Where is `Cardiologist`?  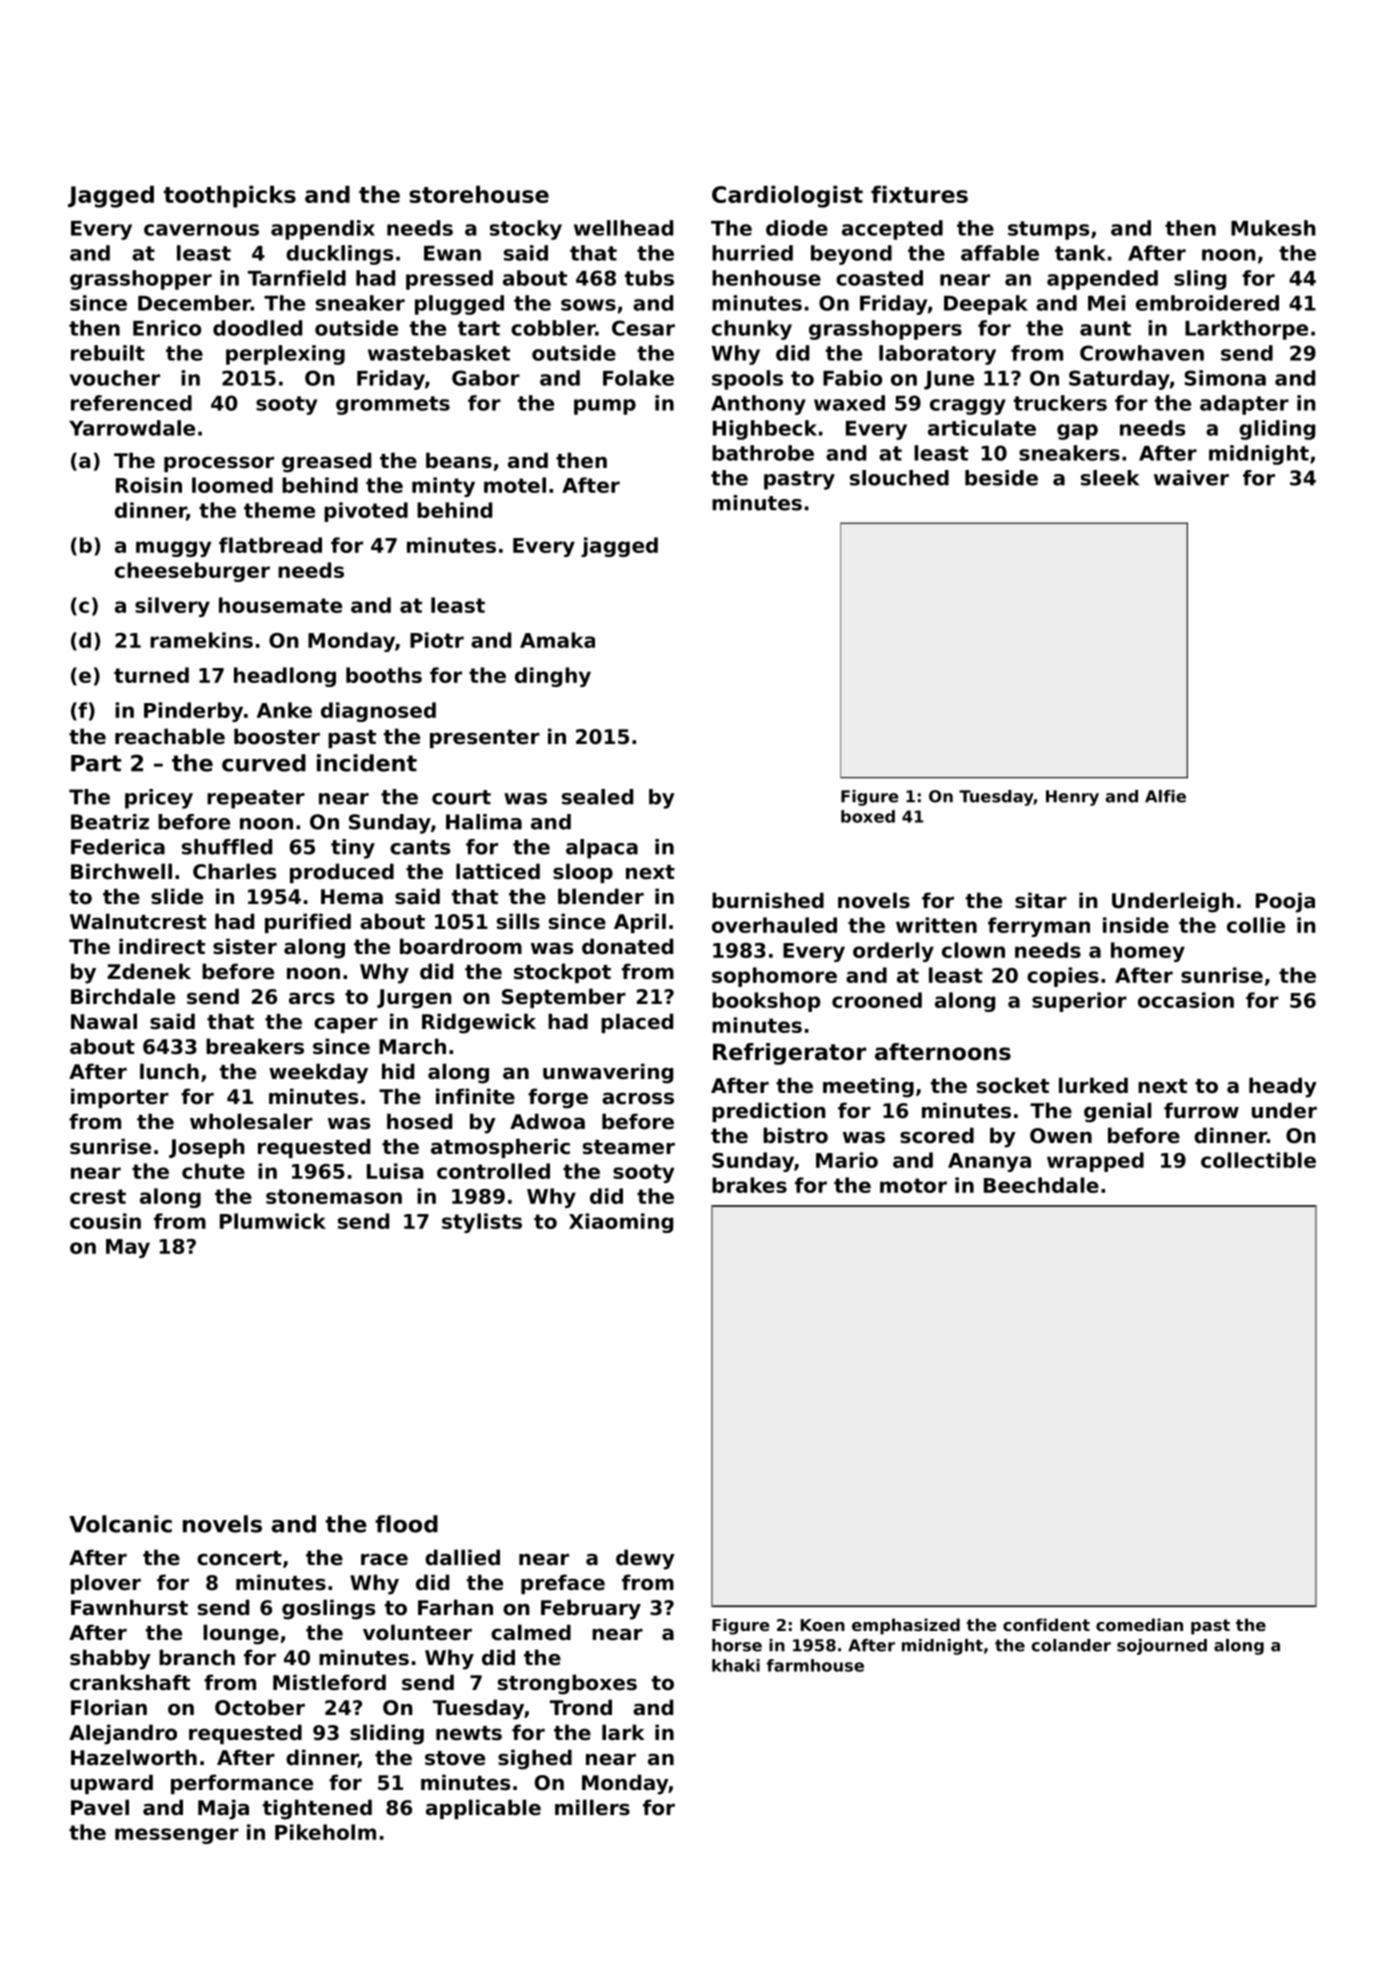 Cardiologist is located at coordinates (787, 197).
